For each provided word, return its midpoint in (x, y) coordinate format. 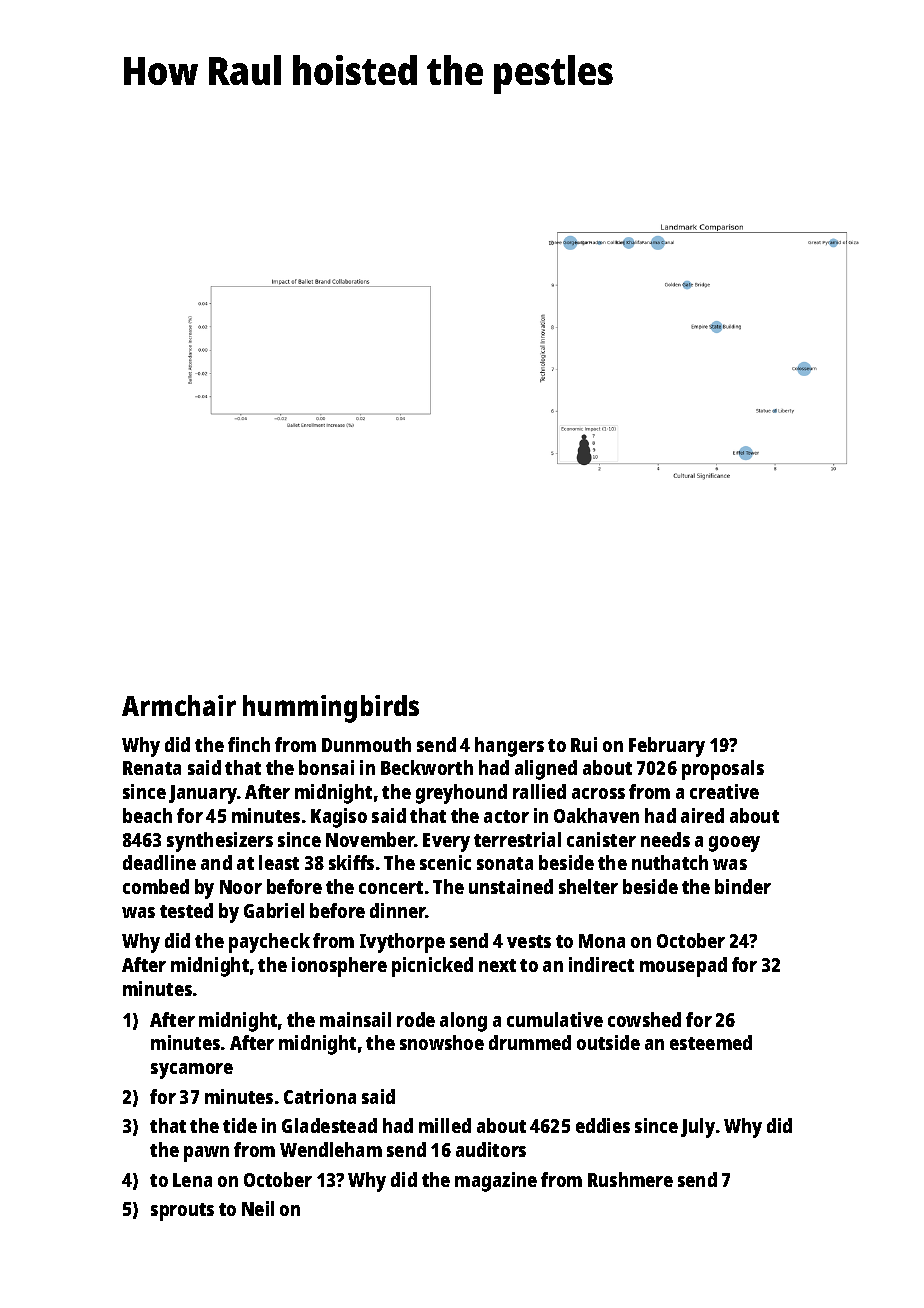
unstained (511, 886)
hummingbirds (331, 709)
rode (416, 1019)
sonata (505, 863)
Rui (584, 744)
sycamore (192, 1071)
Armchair (179, 705)
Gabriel (274, 910)
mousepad (683, 967)
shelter (588, 886)
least (279, 862)
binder (743, 886)
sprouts (182, 1212)
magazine (496, 1182)
